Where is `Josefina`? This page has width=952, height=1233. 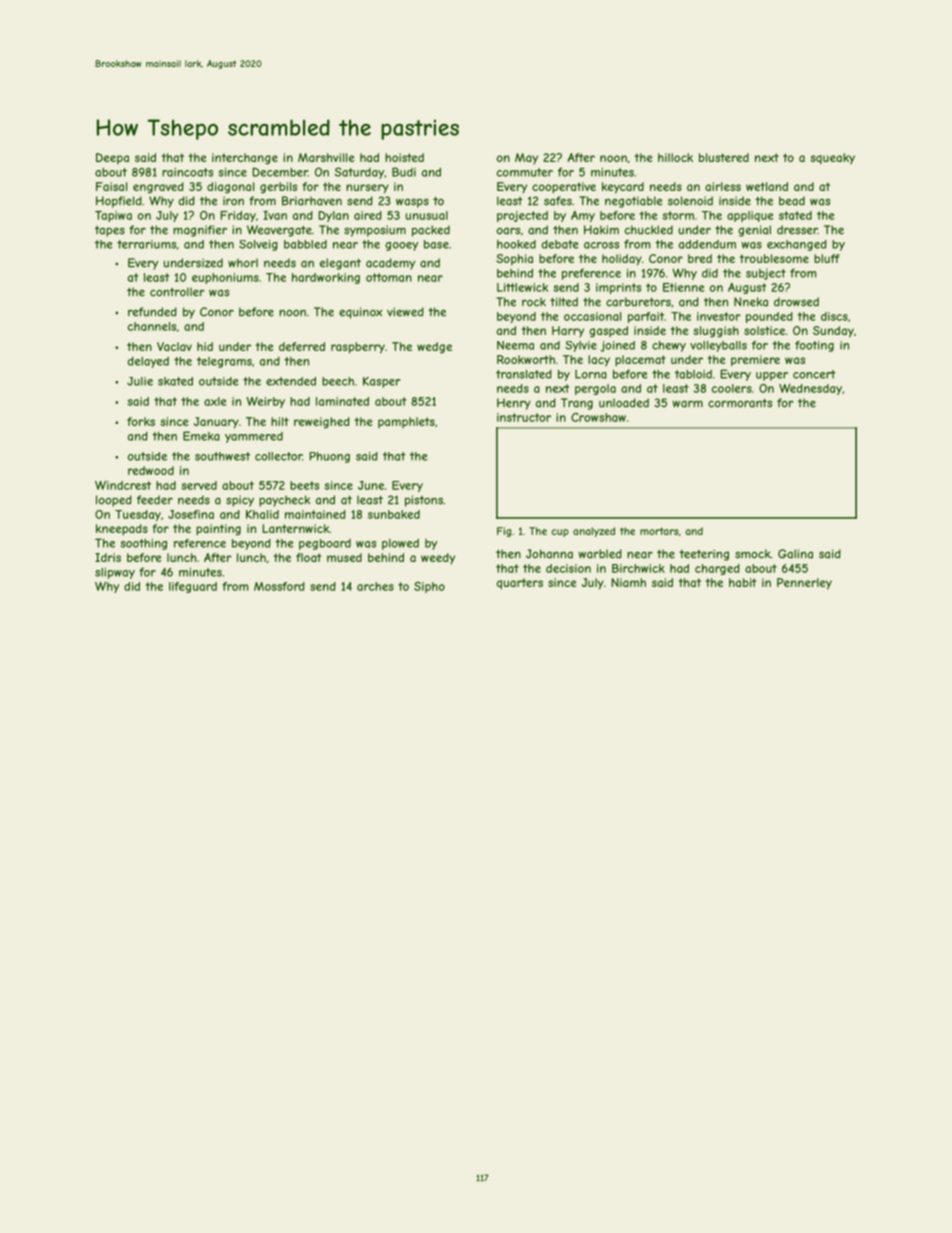 Josefina is located at coordinates (191, 514).
